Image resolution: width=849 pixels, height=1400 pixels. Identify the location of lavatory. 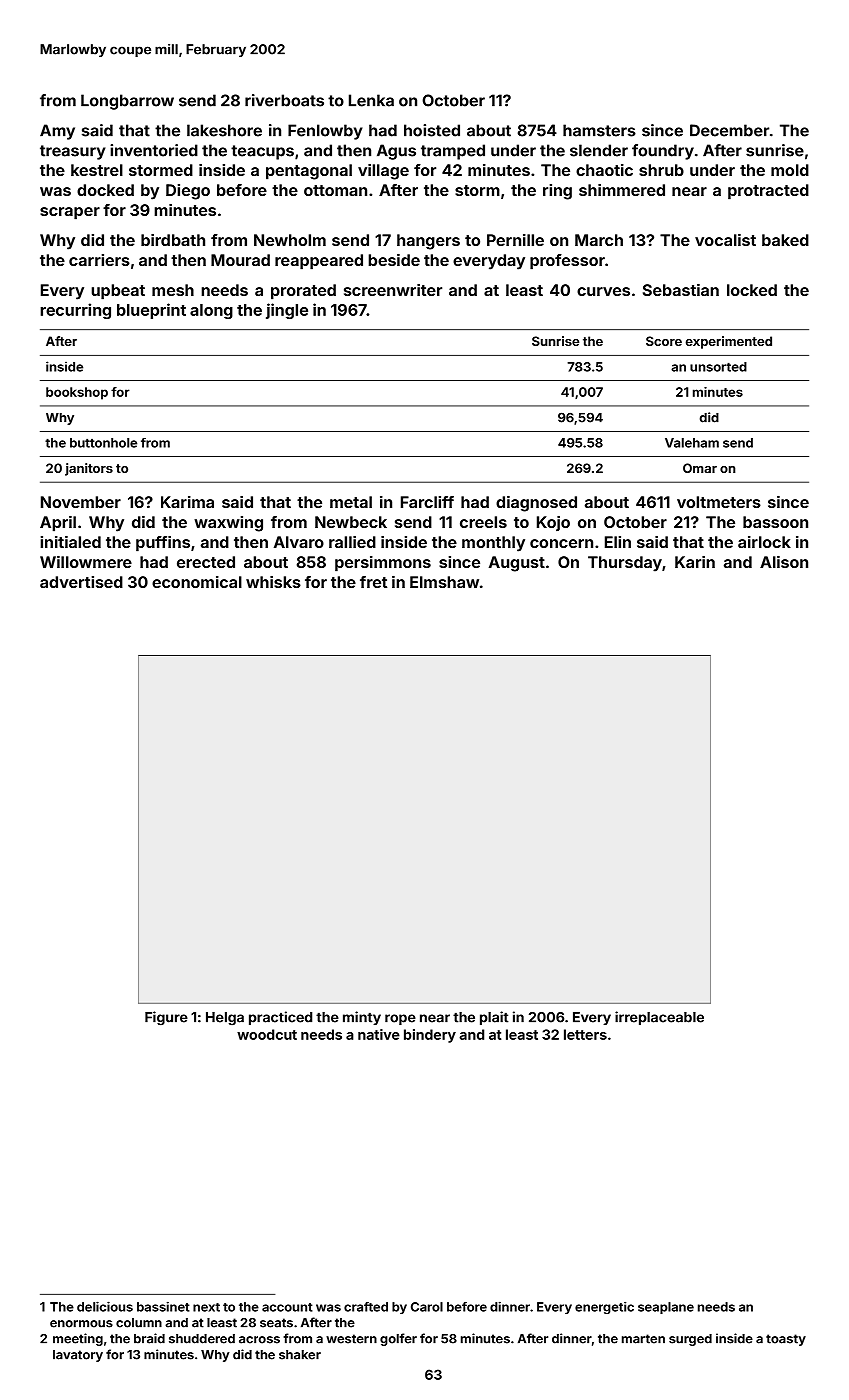
(78, 1356).
